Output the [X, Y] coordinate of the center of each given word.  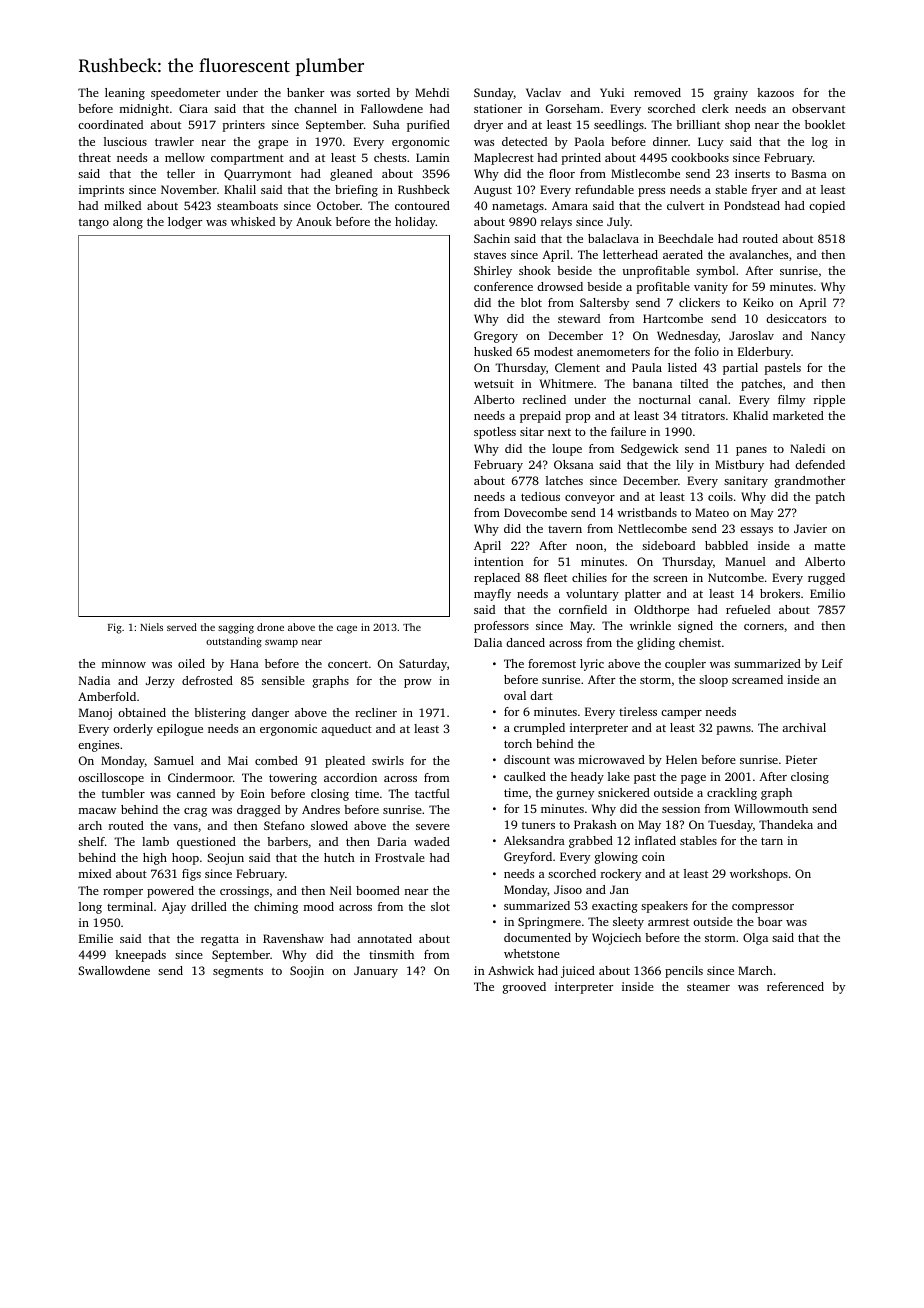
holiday [415, 223]
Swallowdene [114, 970]
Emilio [827, 593]
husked [493, 351]
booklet [825, 124]
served [182, 627]
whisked [253, 221]
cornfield [583, 609]
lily [685, 466]
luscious [125, 141]
